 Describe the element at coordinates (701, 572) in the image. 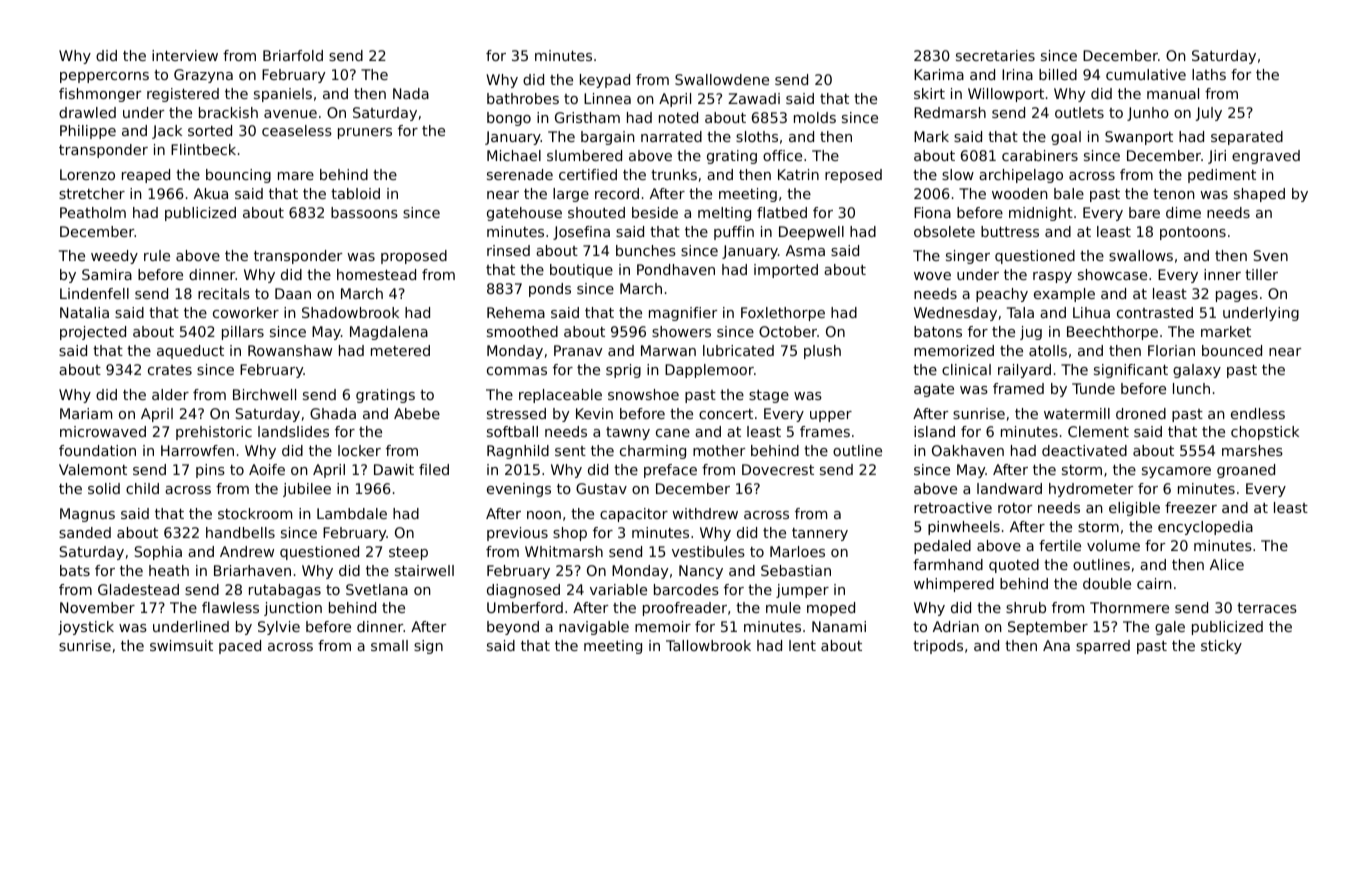

I see `Nancy` at that location.
